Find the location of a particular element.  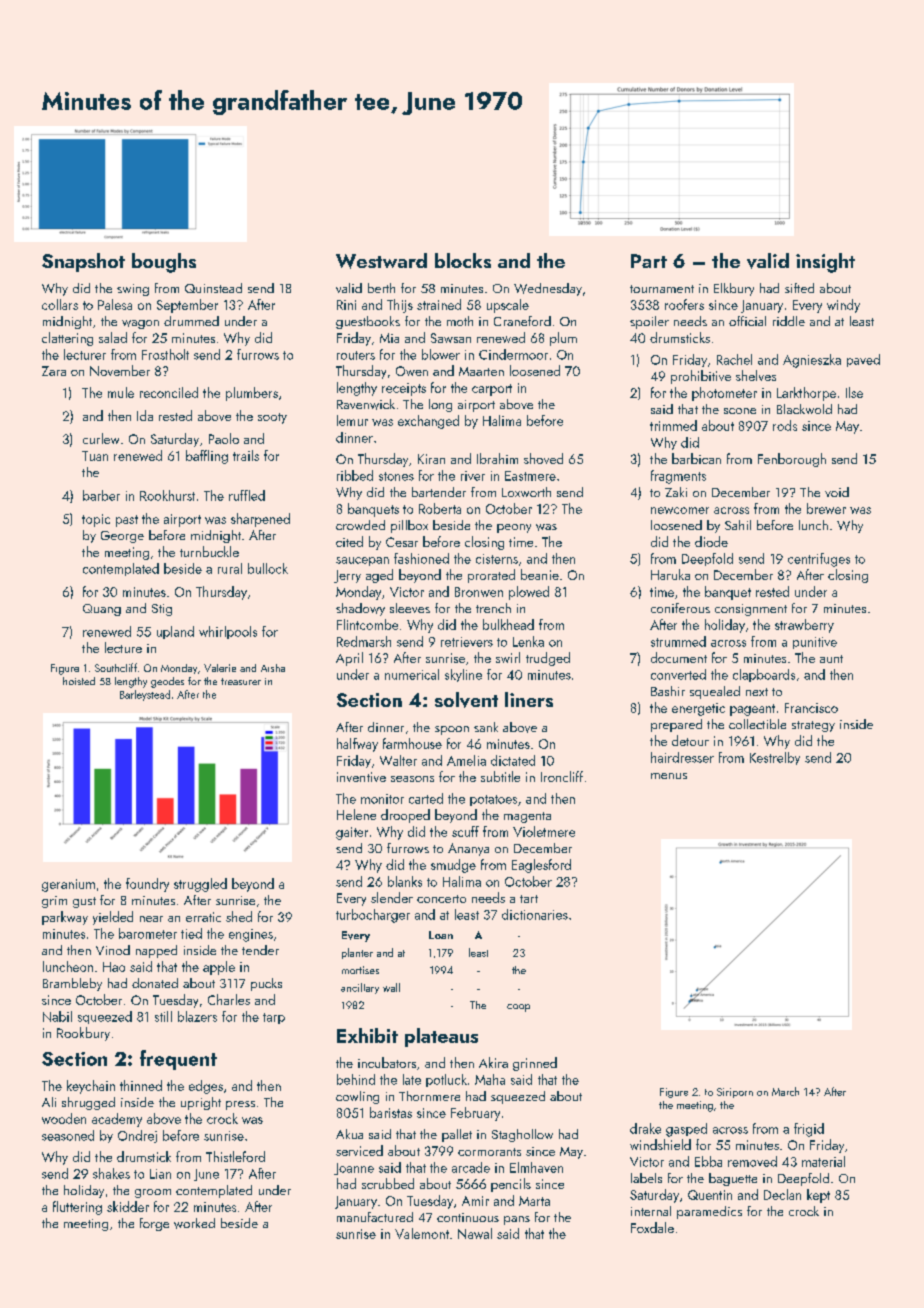

Foxdale is located at coordinates (652, 1227).
